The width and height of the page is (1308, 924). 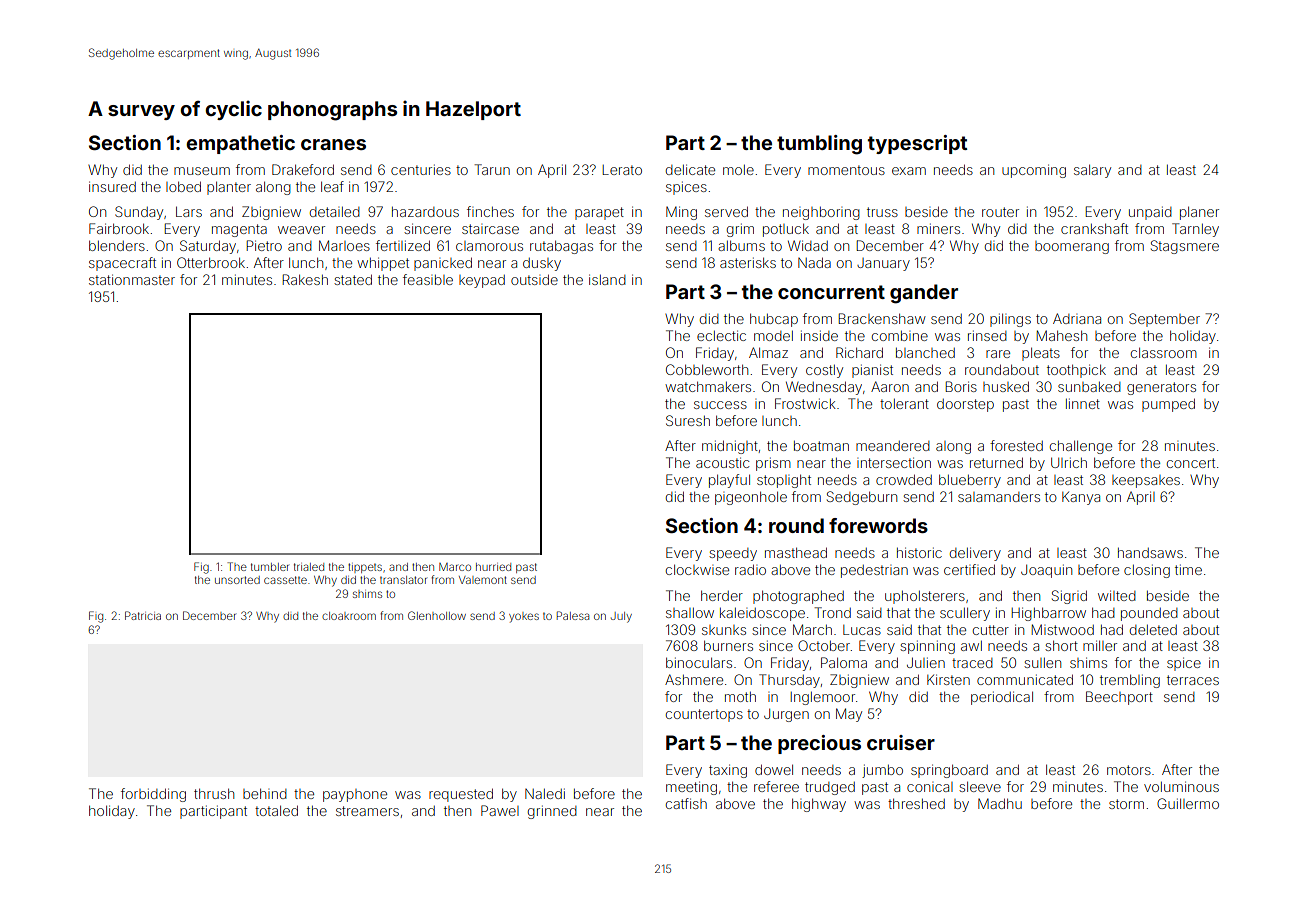 What do you see at coordinates (991, 630) in the page?
I see `cutter` at bounding box center [991, 630].
